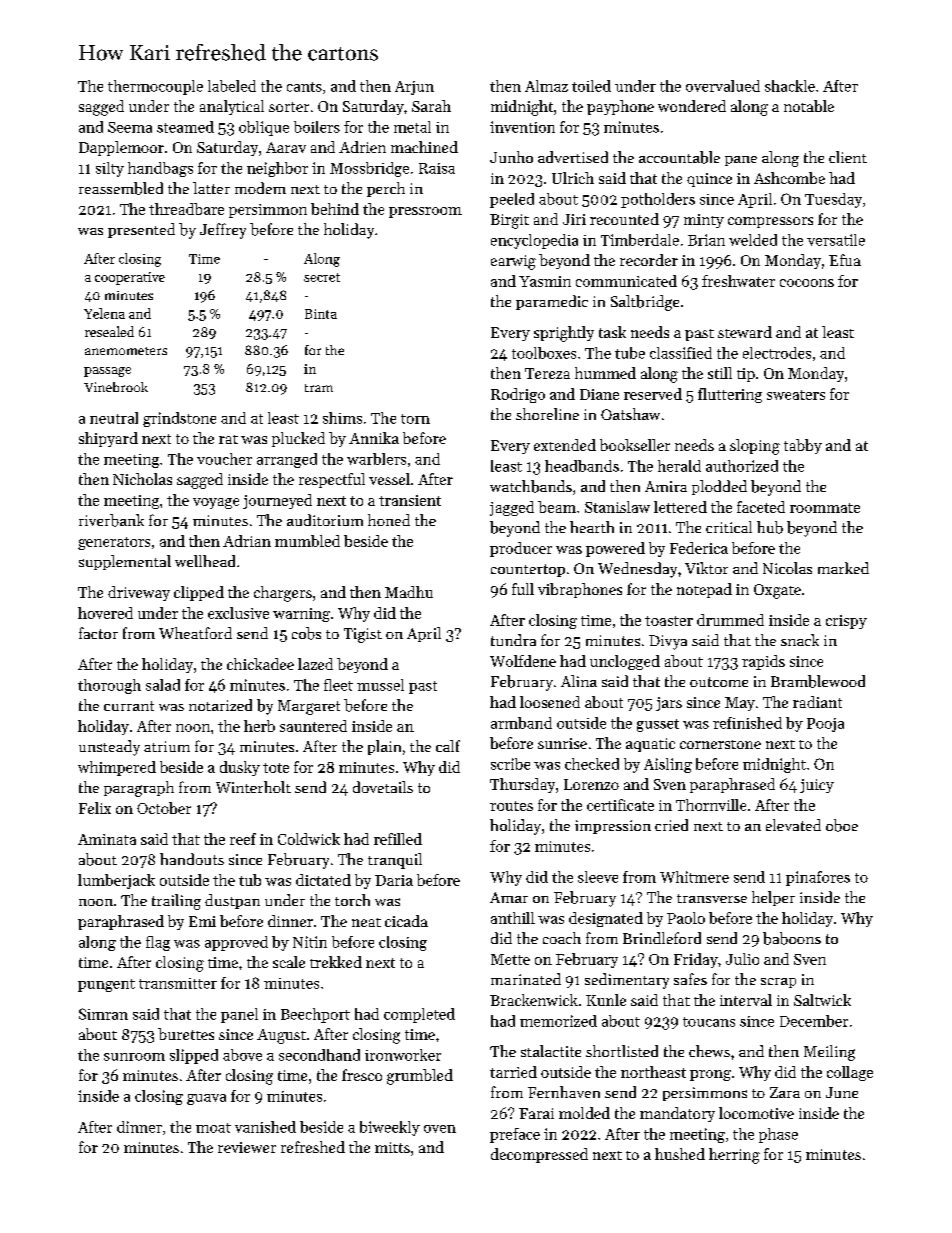 The image size is (952, 1233). Describe the element at coordinates (160, 169) in the screenshot. I see `handbags` at that location.
